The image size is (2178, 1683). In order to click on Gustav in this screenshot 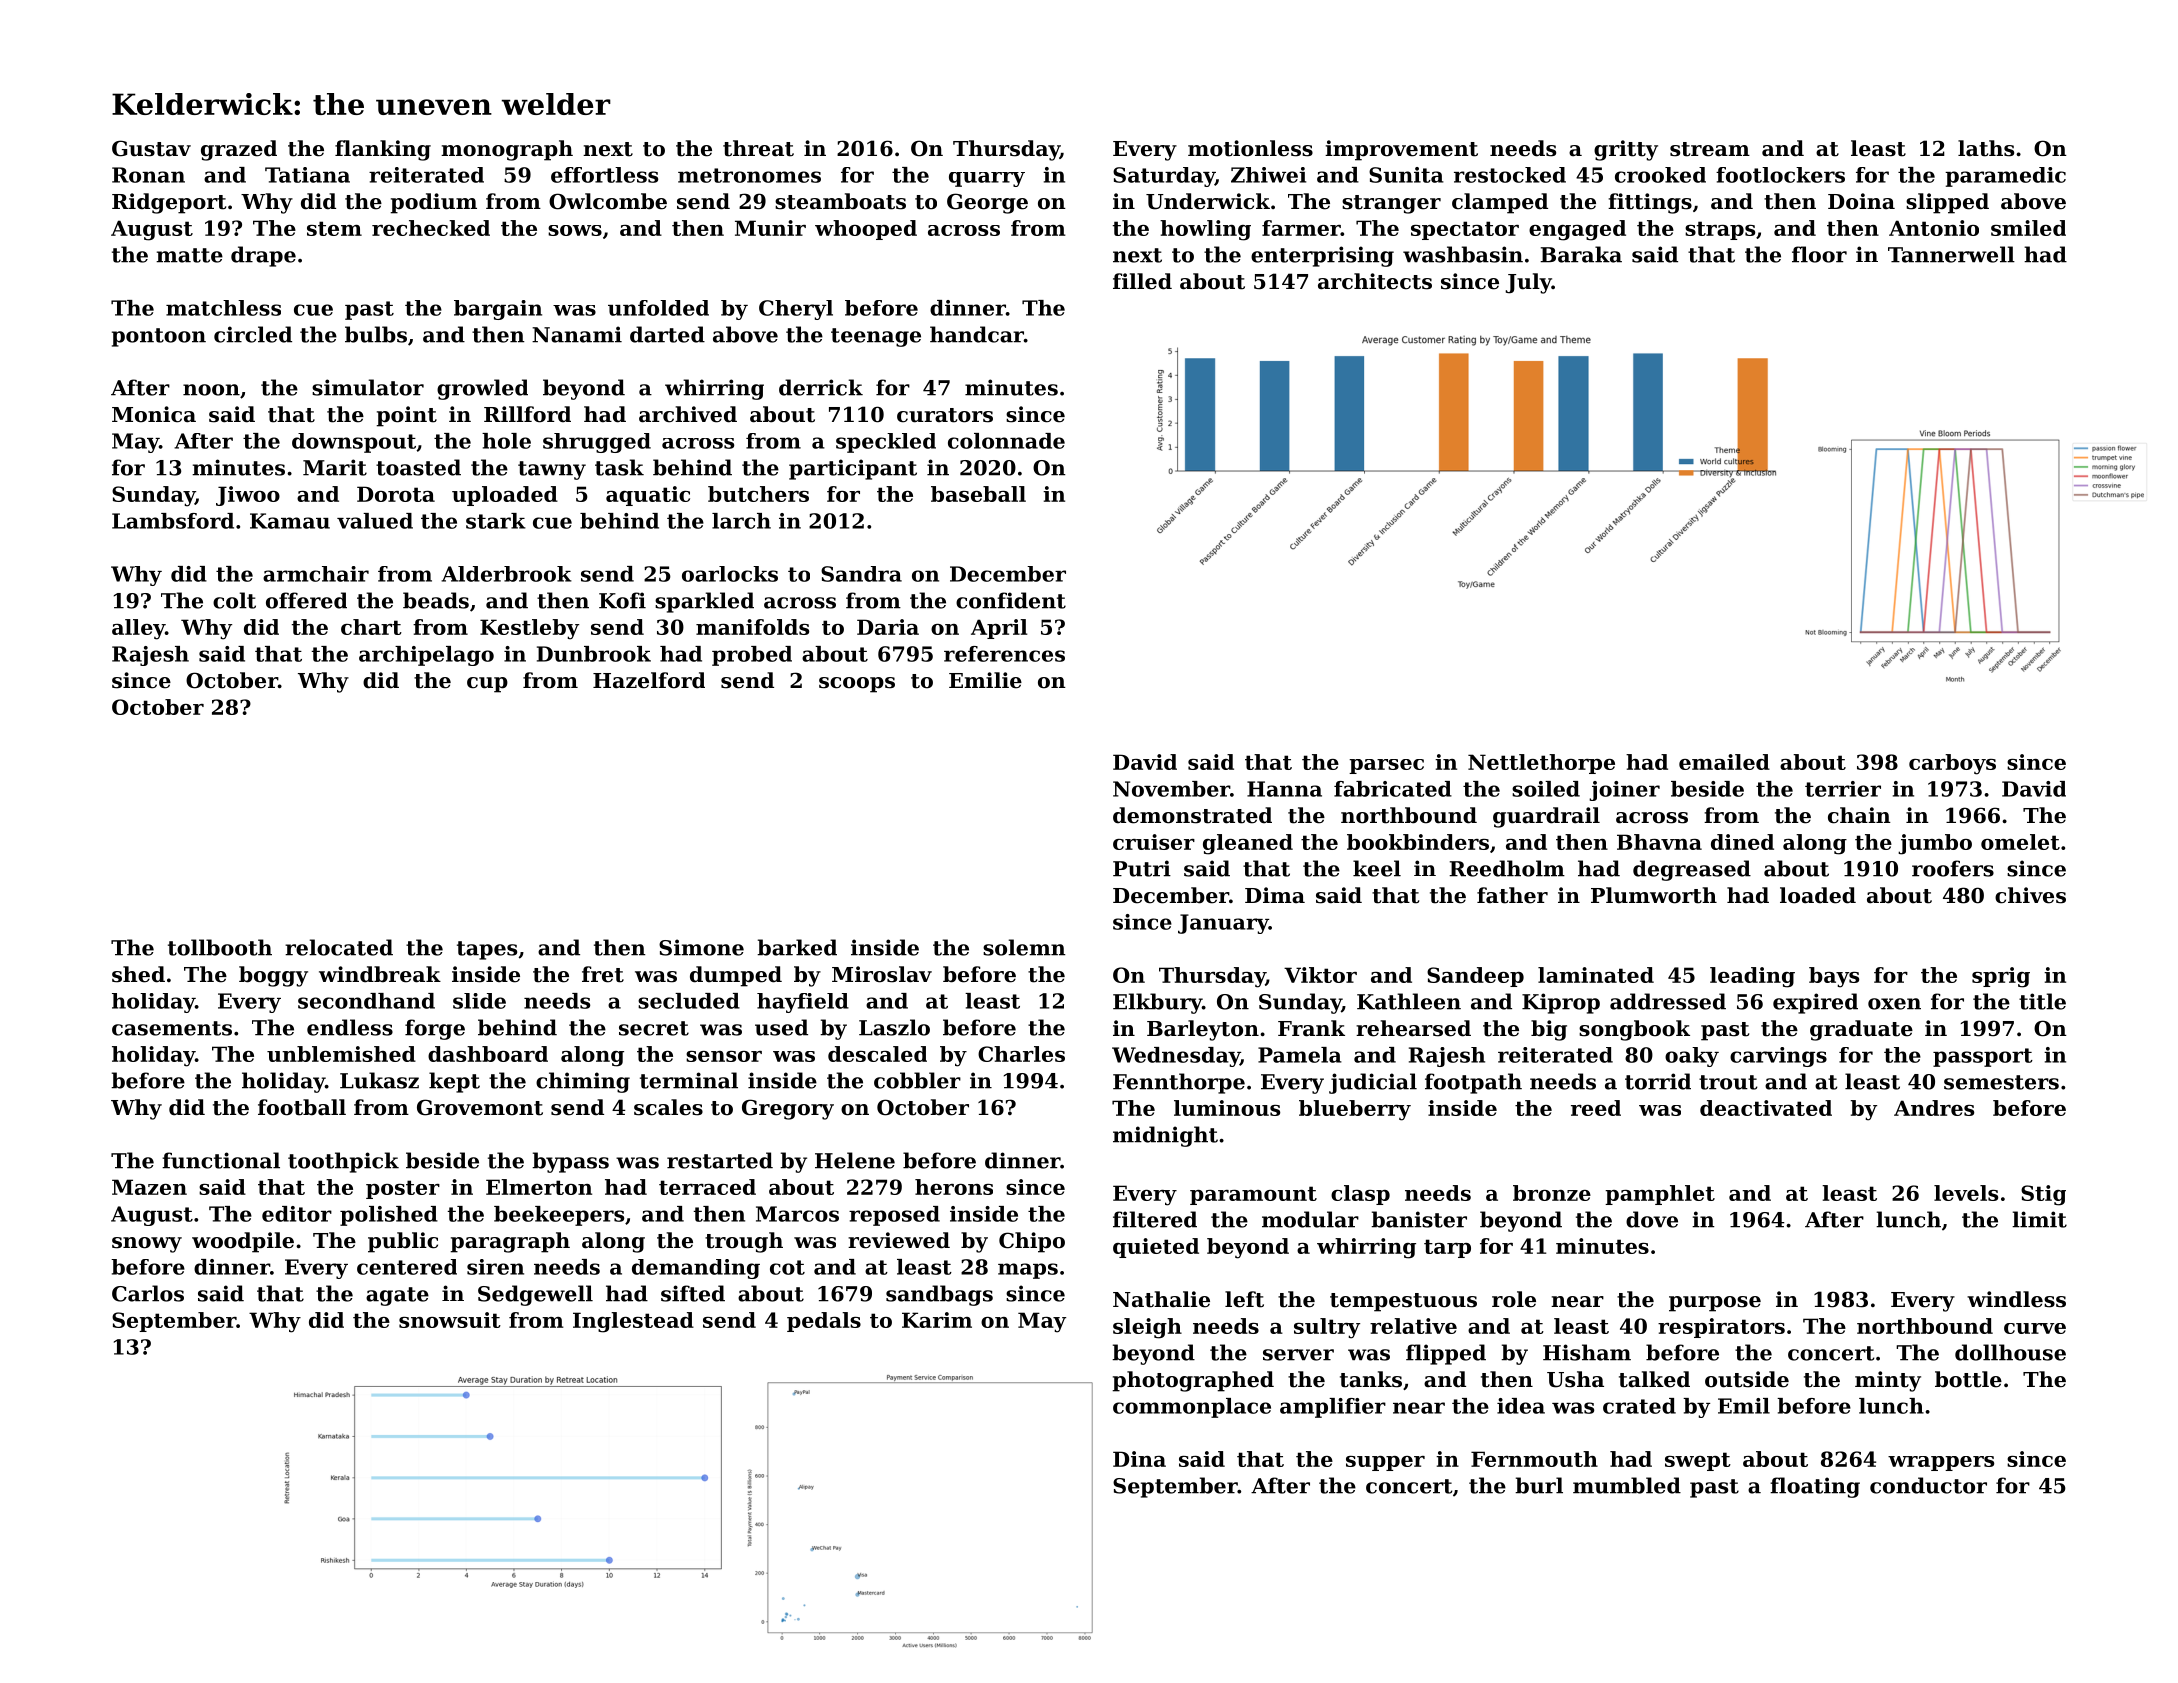, I will do `click(151, 148)`.
